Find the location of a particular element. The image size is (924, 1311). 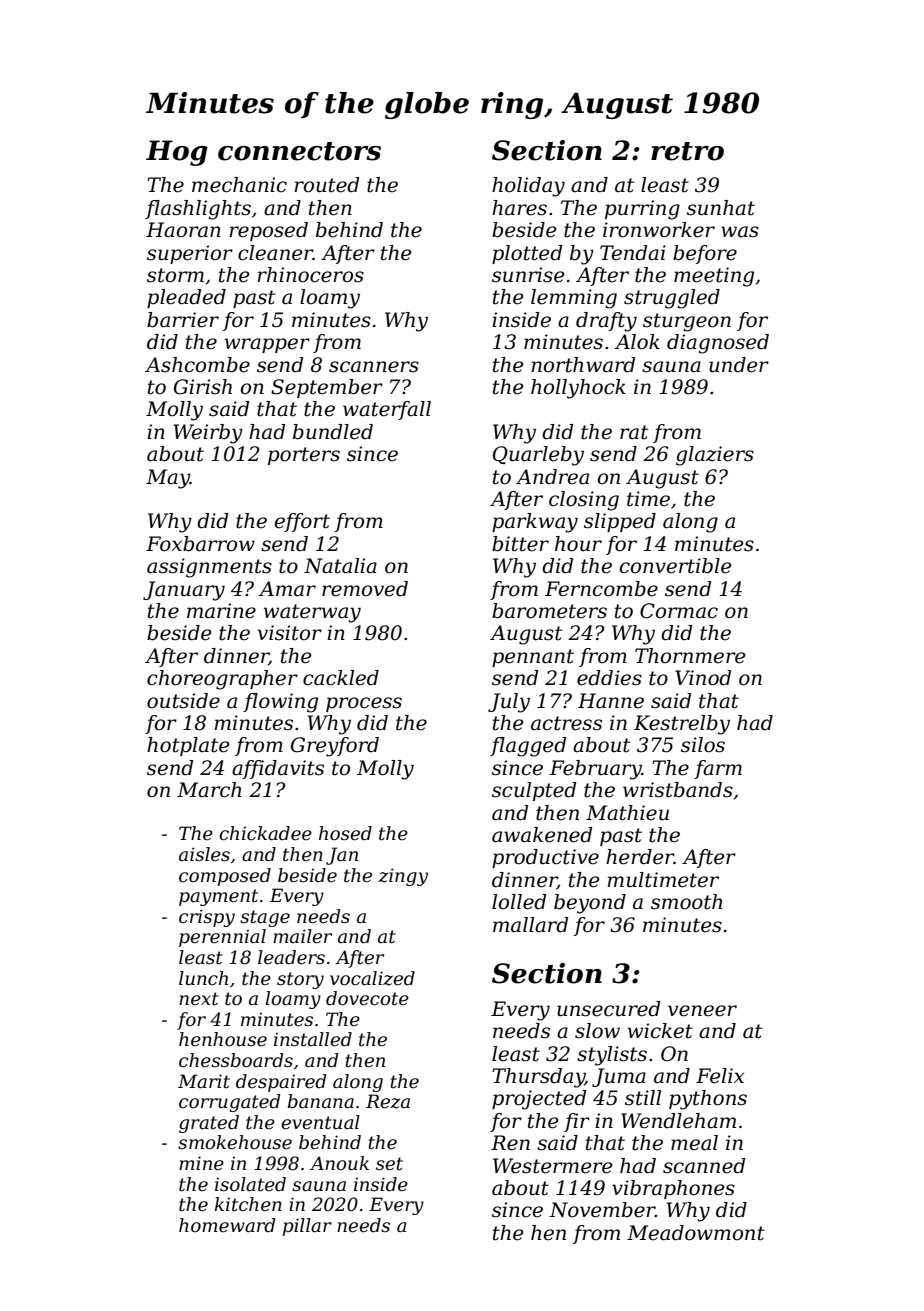

routed is located at coordinates (326, 185).
